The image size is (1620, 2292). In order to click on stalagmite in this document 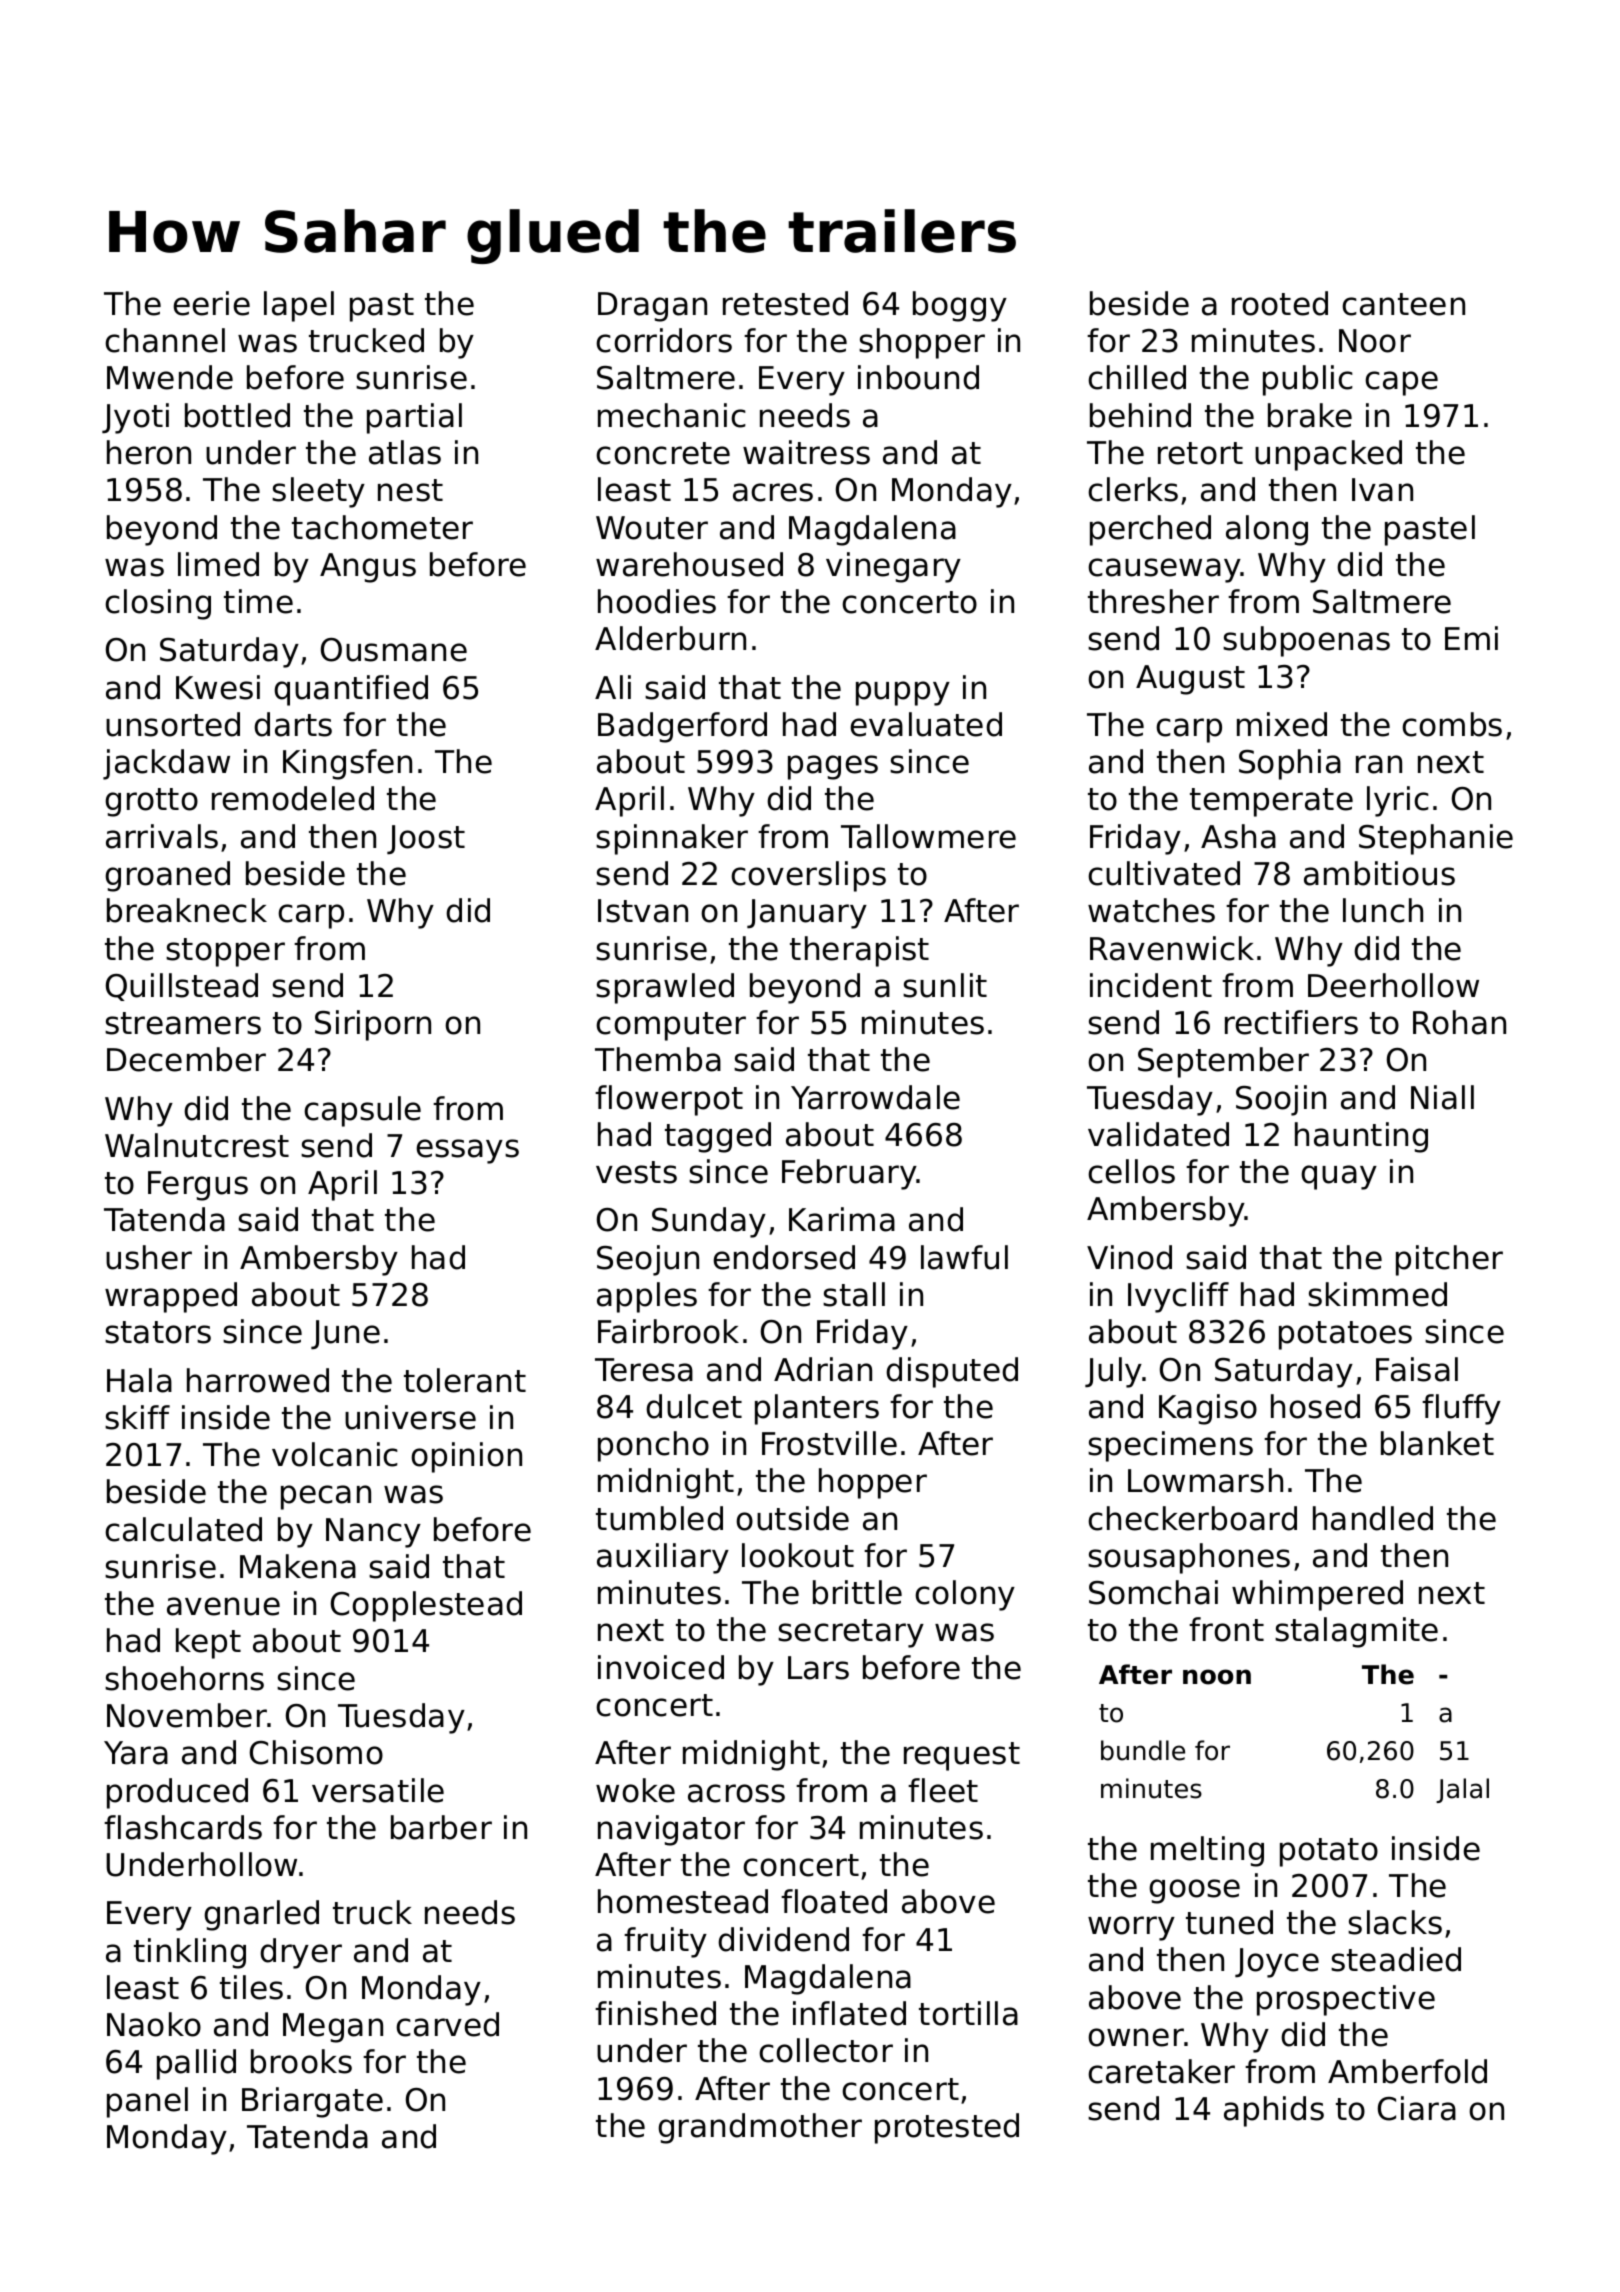, I will do `click(1356, 1632)`.
